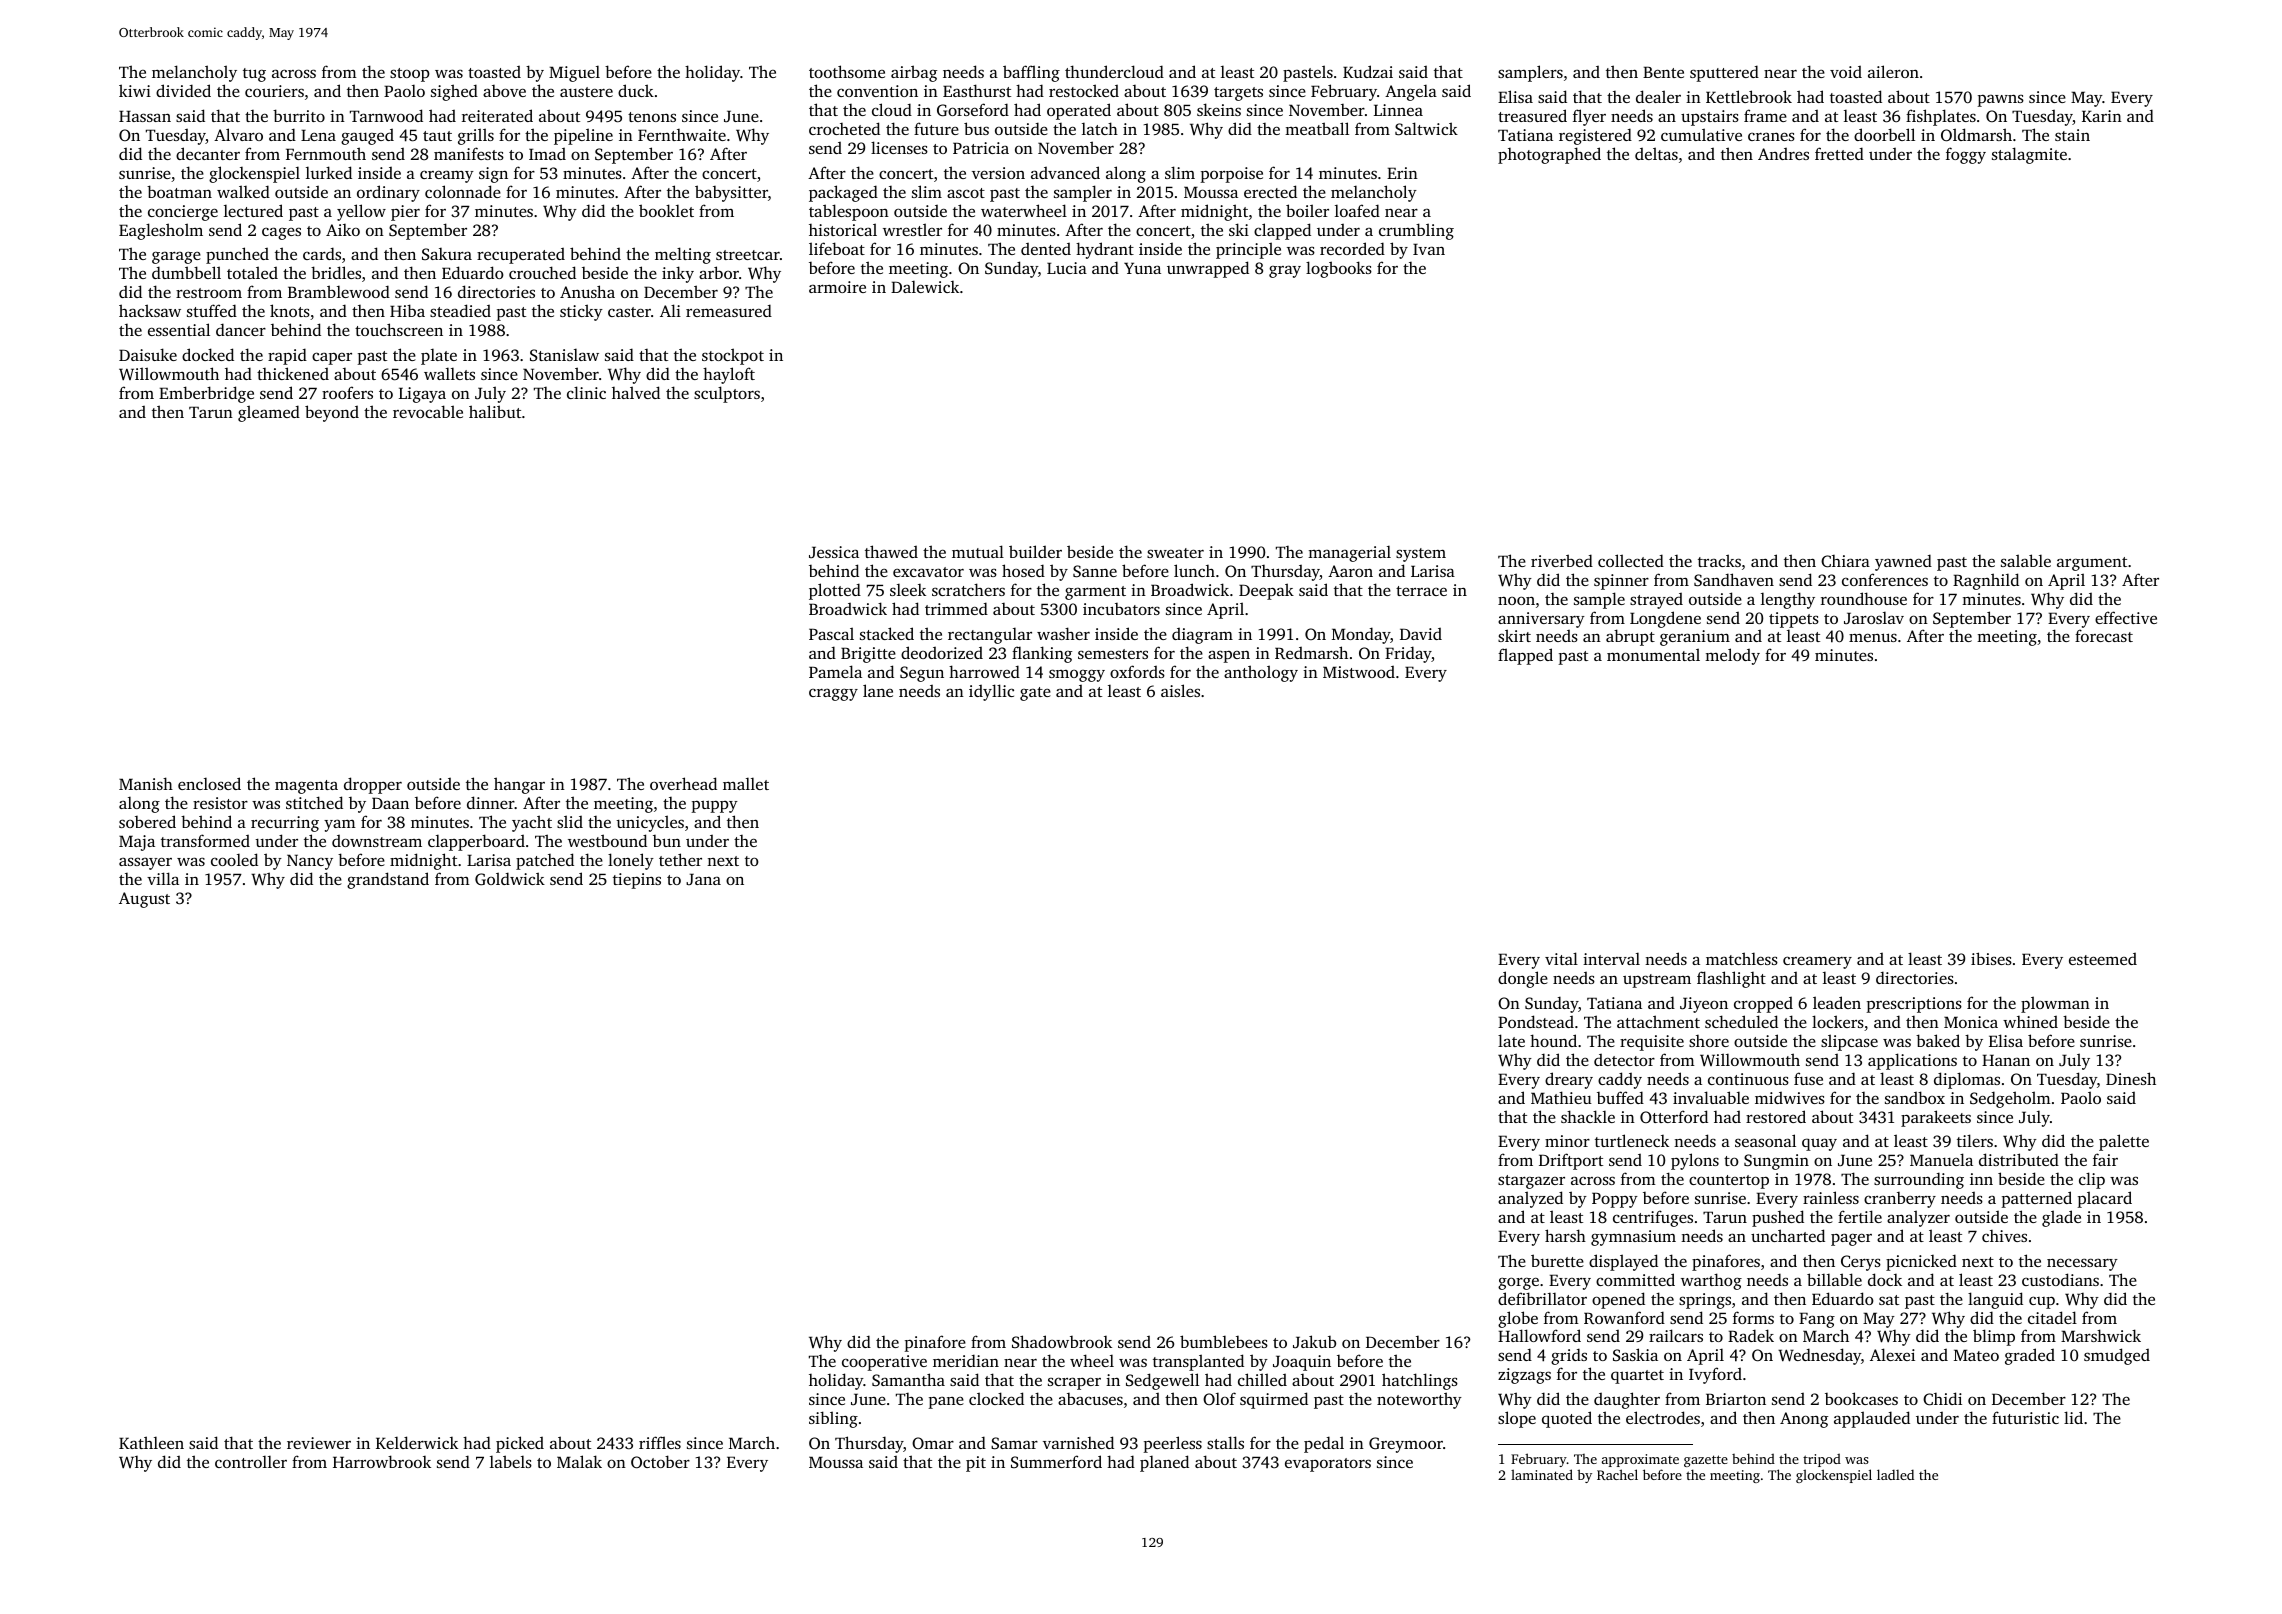  Describe the element at coordinates (2131, 1078) in the screenshot. I see `Dinesh` at that location.
